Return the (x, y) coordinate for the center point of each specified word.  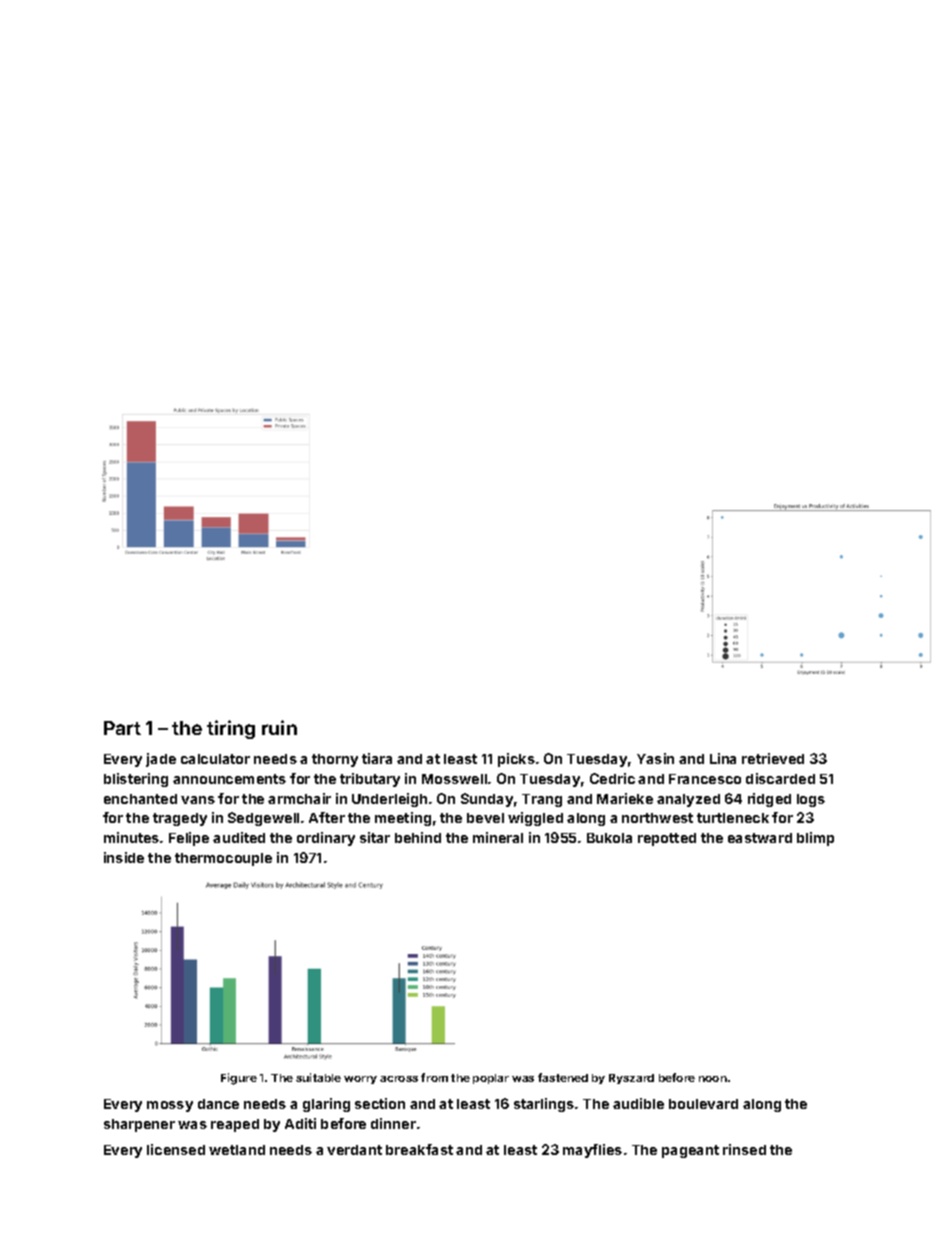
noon (713, 1079)
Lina (723, 758)
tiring (231, 729)
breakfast (419, 1149)
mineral (498, 837)
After (327, 817)
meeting (403, 819)
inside (124, 857)
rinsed (744, 1149)
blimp (815, 839)
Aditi (300, 1123)
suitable (318, 1077)
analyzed (688, 800)
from (434, 1077)
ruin (279, 727)
